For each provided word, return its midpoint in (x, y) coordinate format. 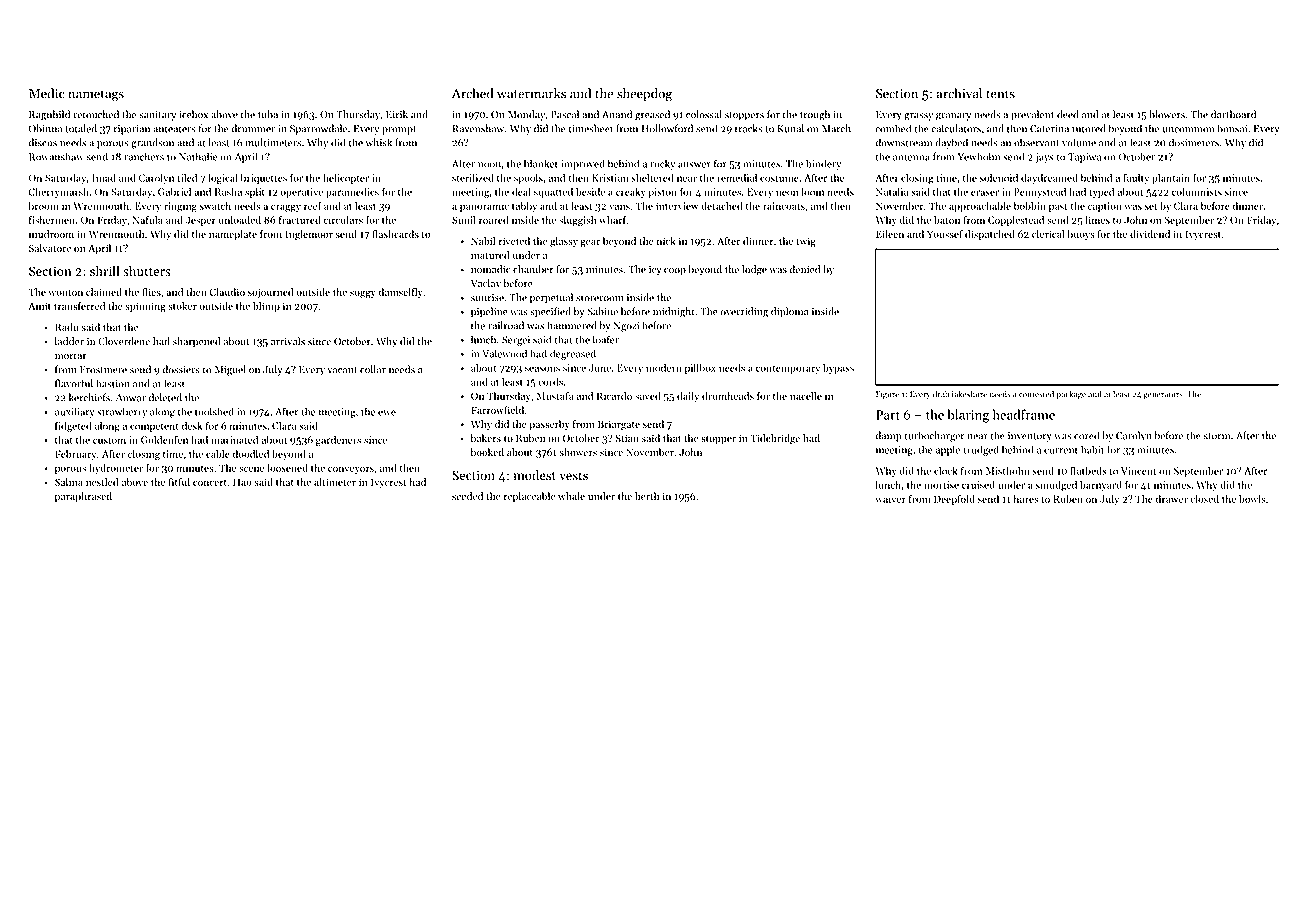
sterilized (473, 177)
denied (805, 269)
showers (578, 452)
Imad (104, 177)
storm (1217, 436)
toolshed (214, 411)
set (1151, 206)
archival (959, 93)
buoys (1080, 235)
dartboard (1233, 114)
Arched (472, 93)
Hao (242, 482)
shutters (147, 271)
